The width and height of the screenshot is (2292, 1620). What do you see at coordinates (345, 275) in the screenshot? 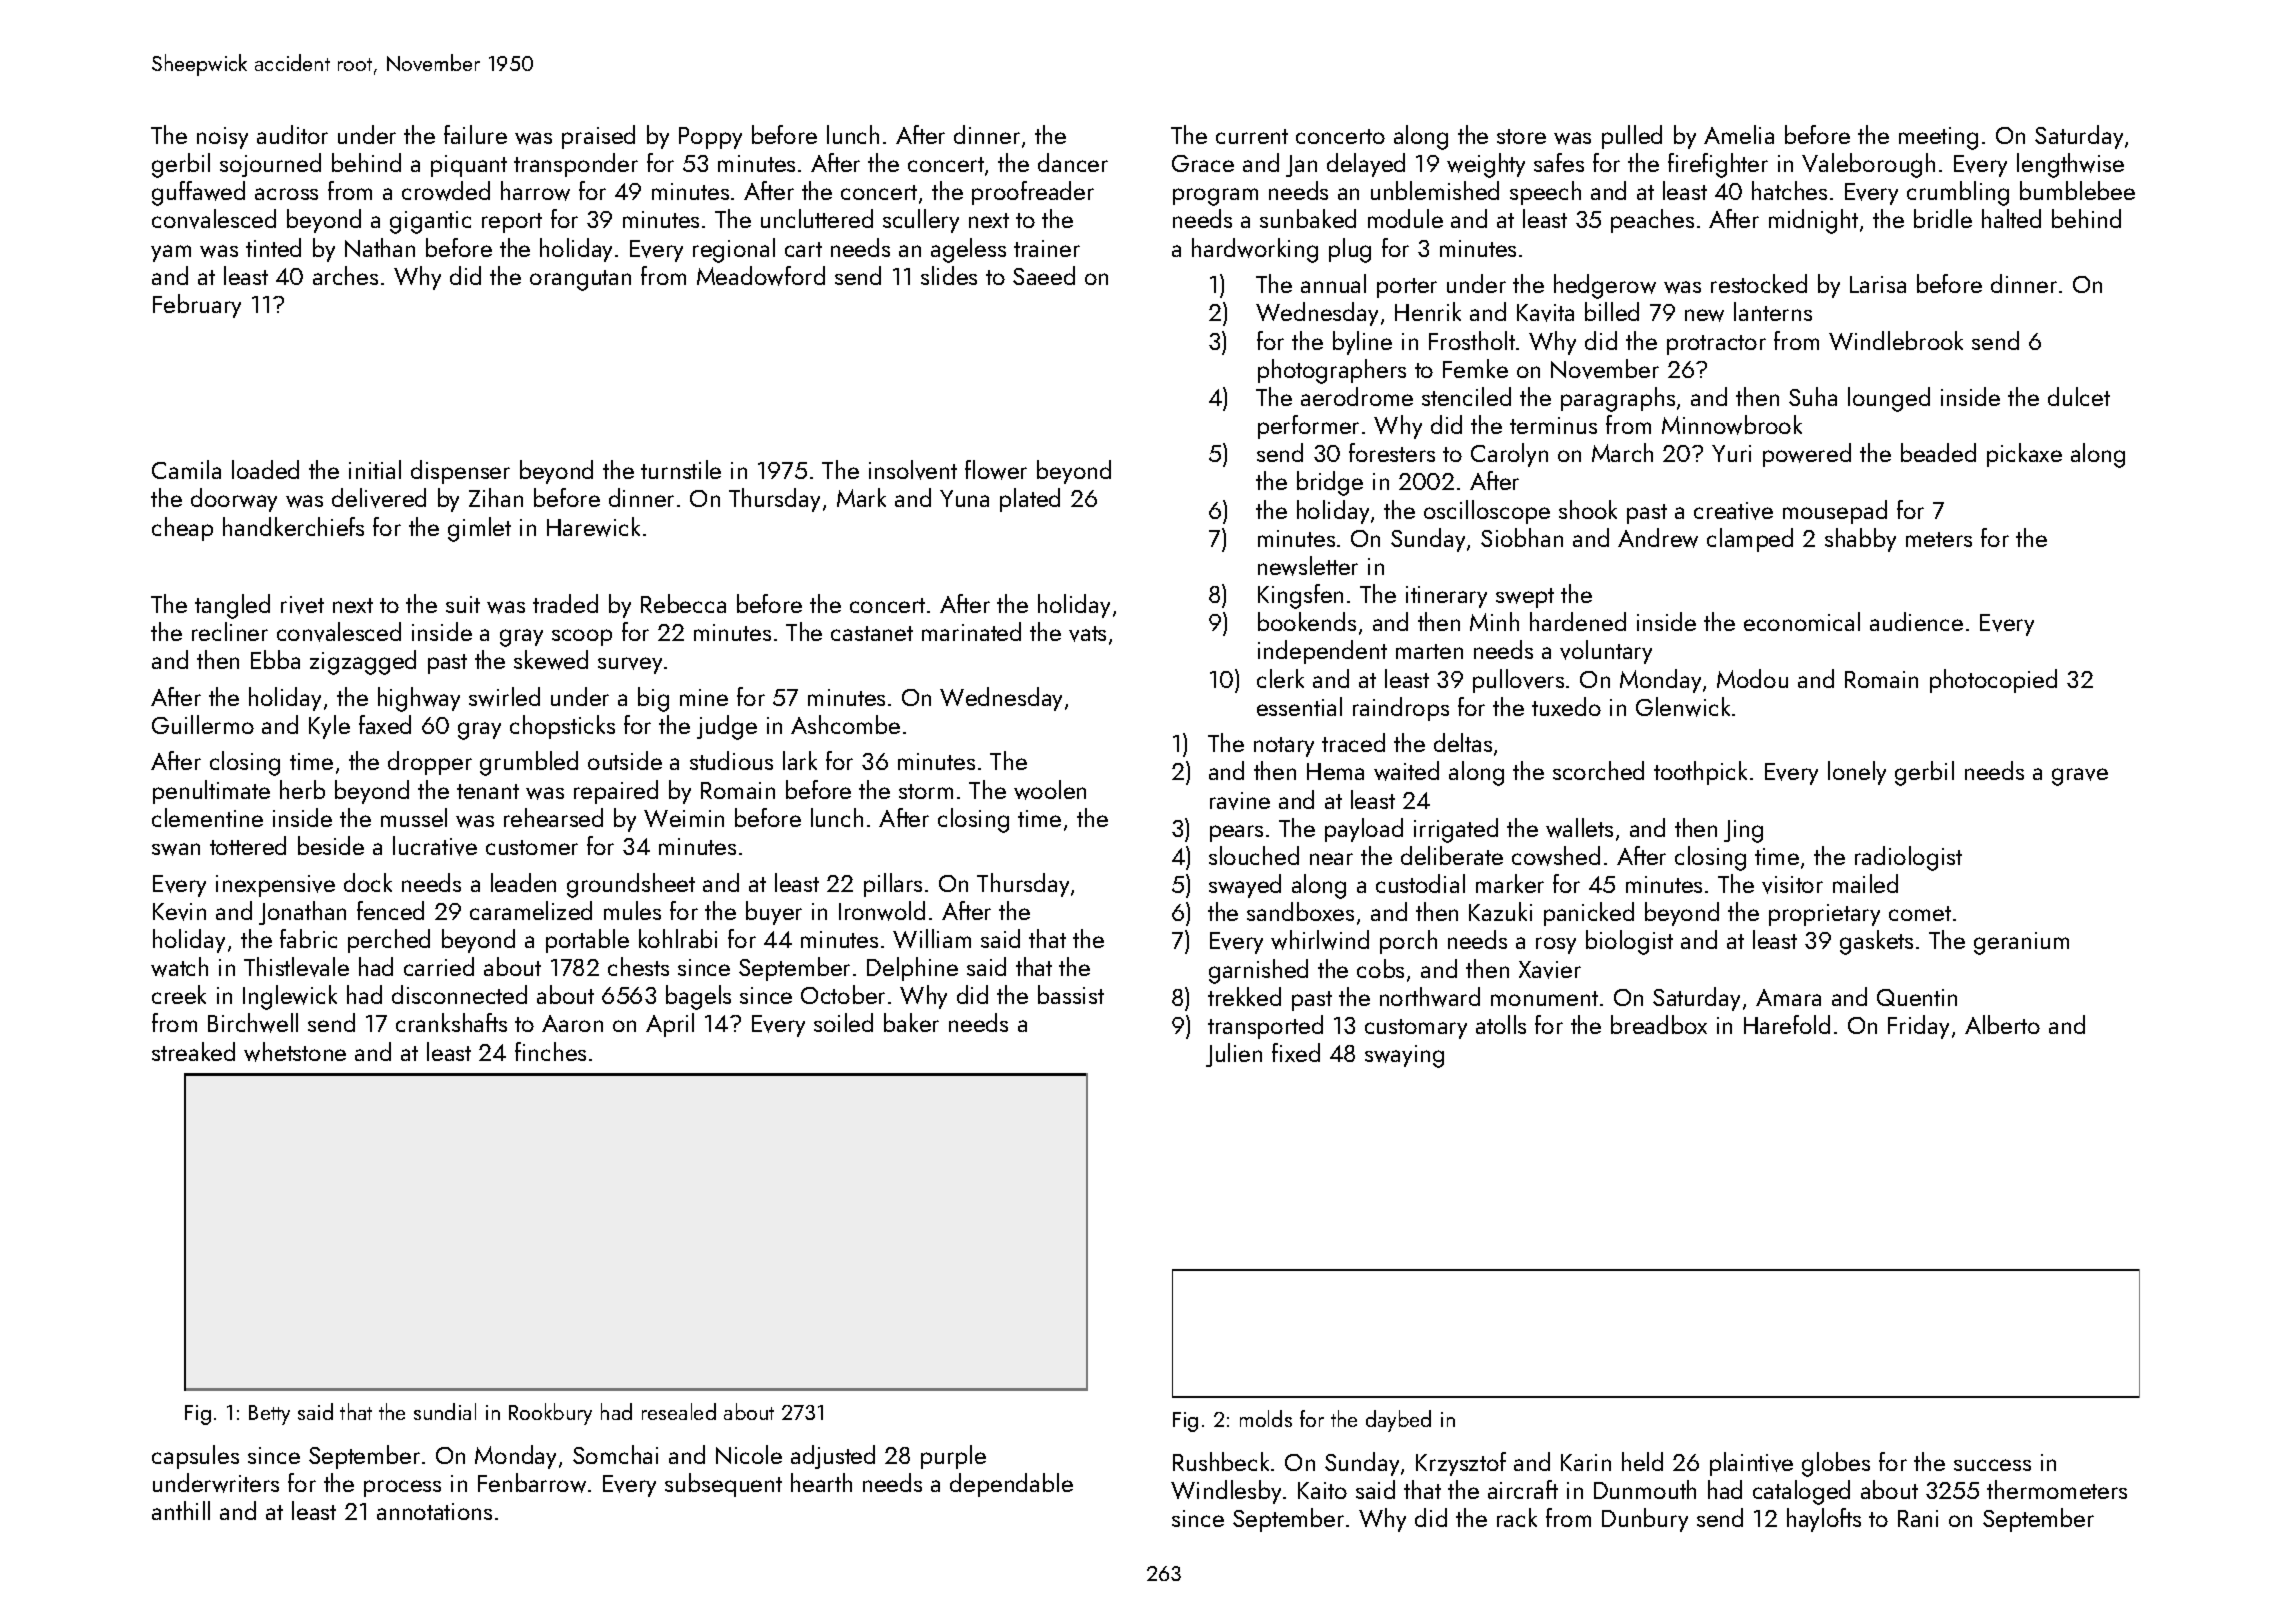
I see `arches` at bounding box center [345, 275].
